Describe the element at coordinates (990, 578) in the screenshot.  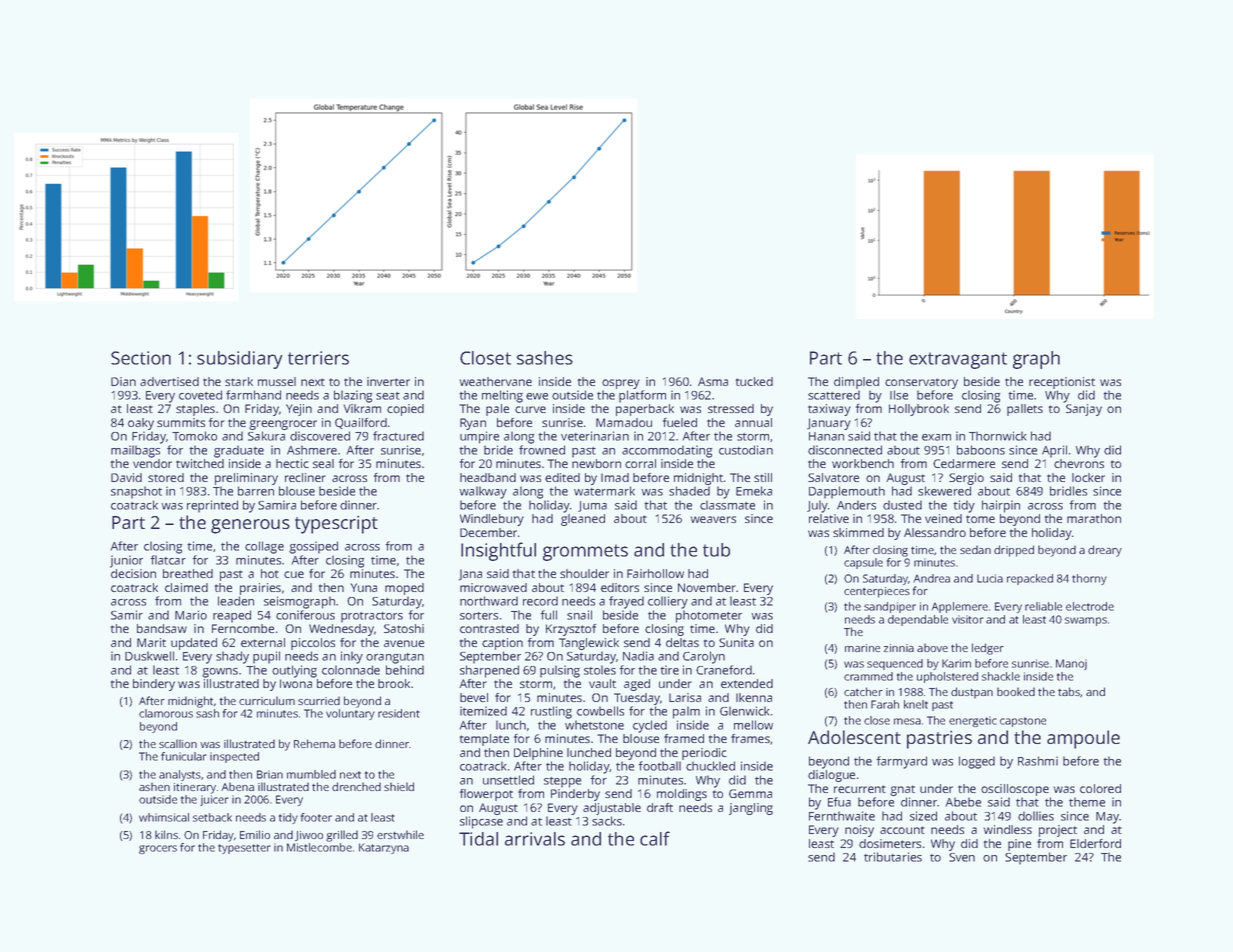
I see `Lucia` at that location.
